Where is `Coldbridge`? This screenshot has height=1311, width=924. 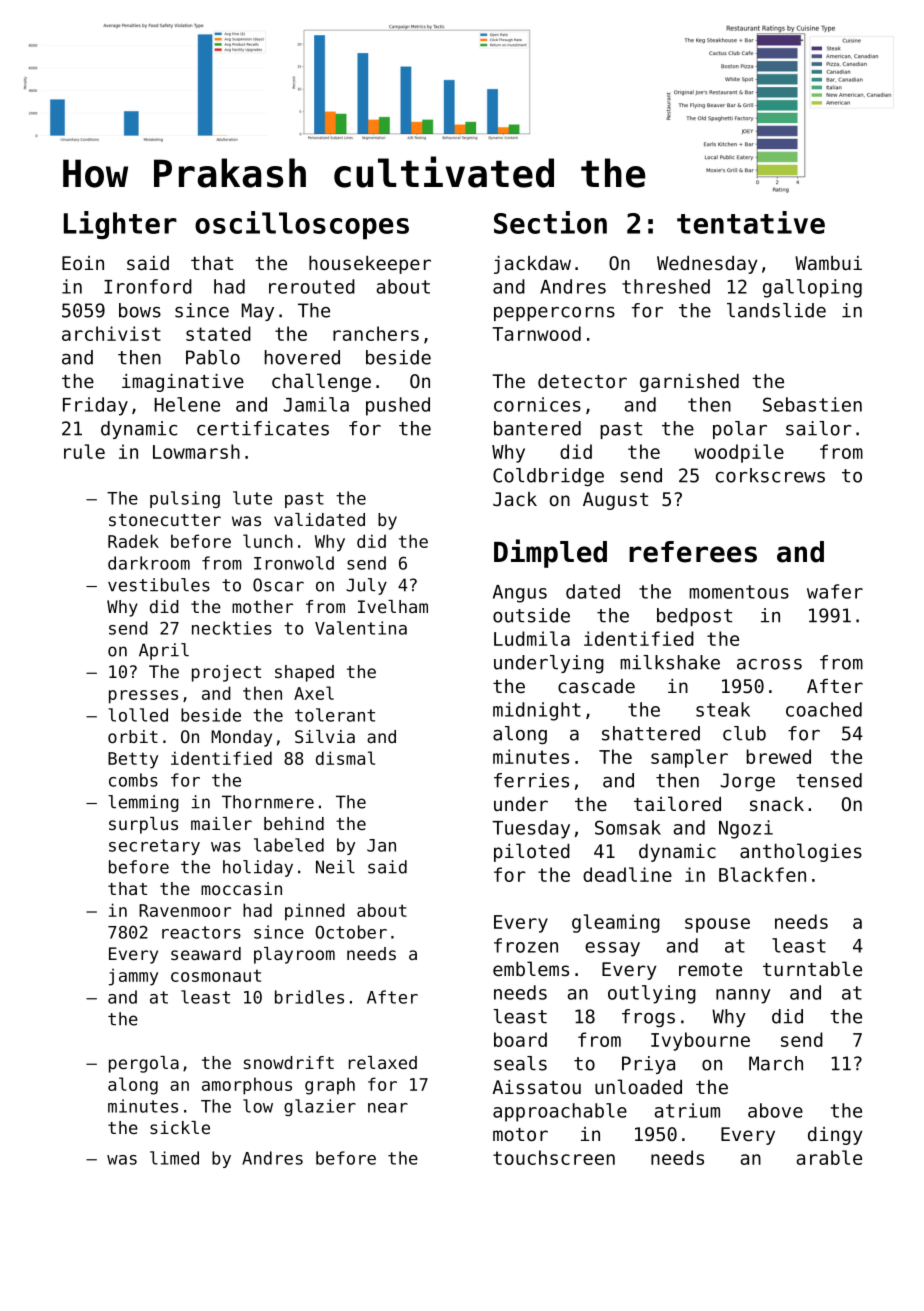 Coldbridge is located at coordinates (548, 477).
